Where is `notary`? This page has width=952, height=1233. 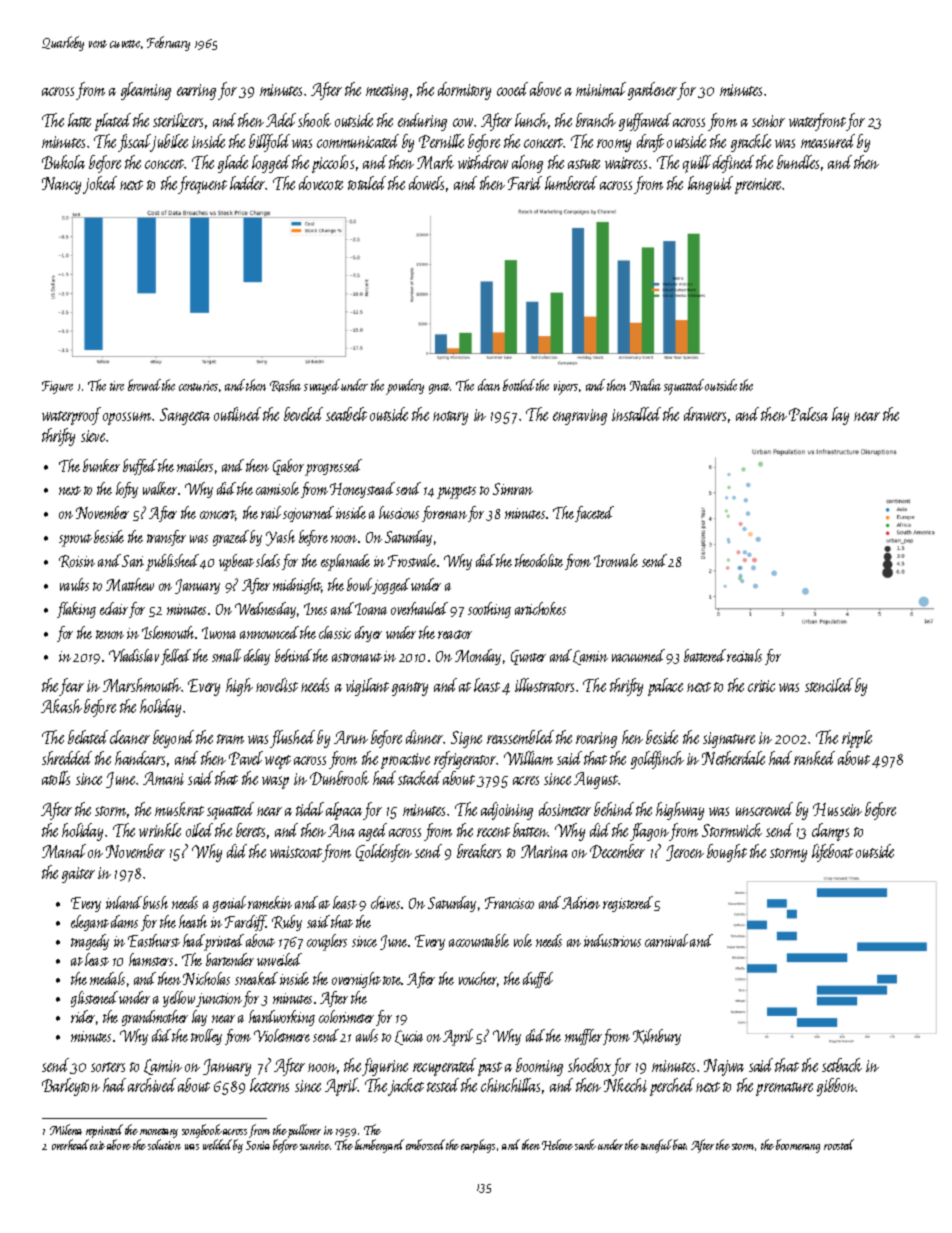
notary is located at coordinates (450, 418).
